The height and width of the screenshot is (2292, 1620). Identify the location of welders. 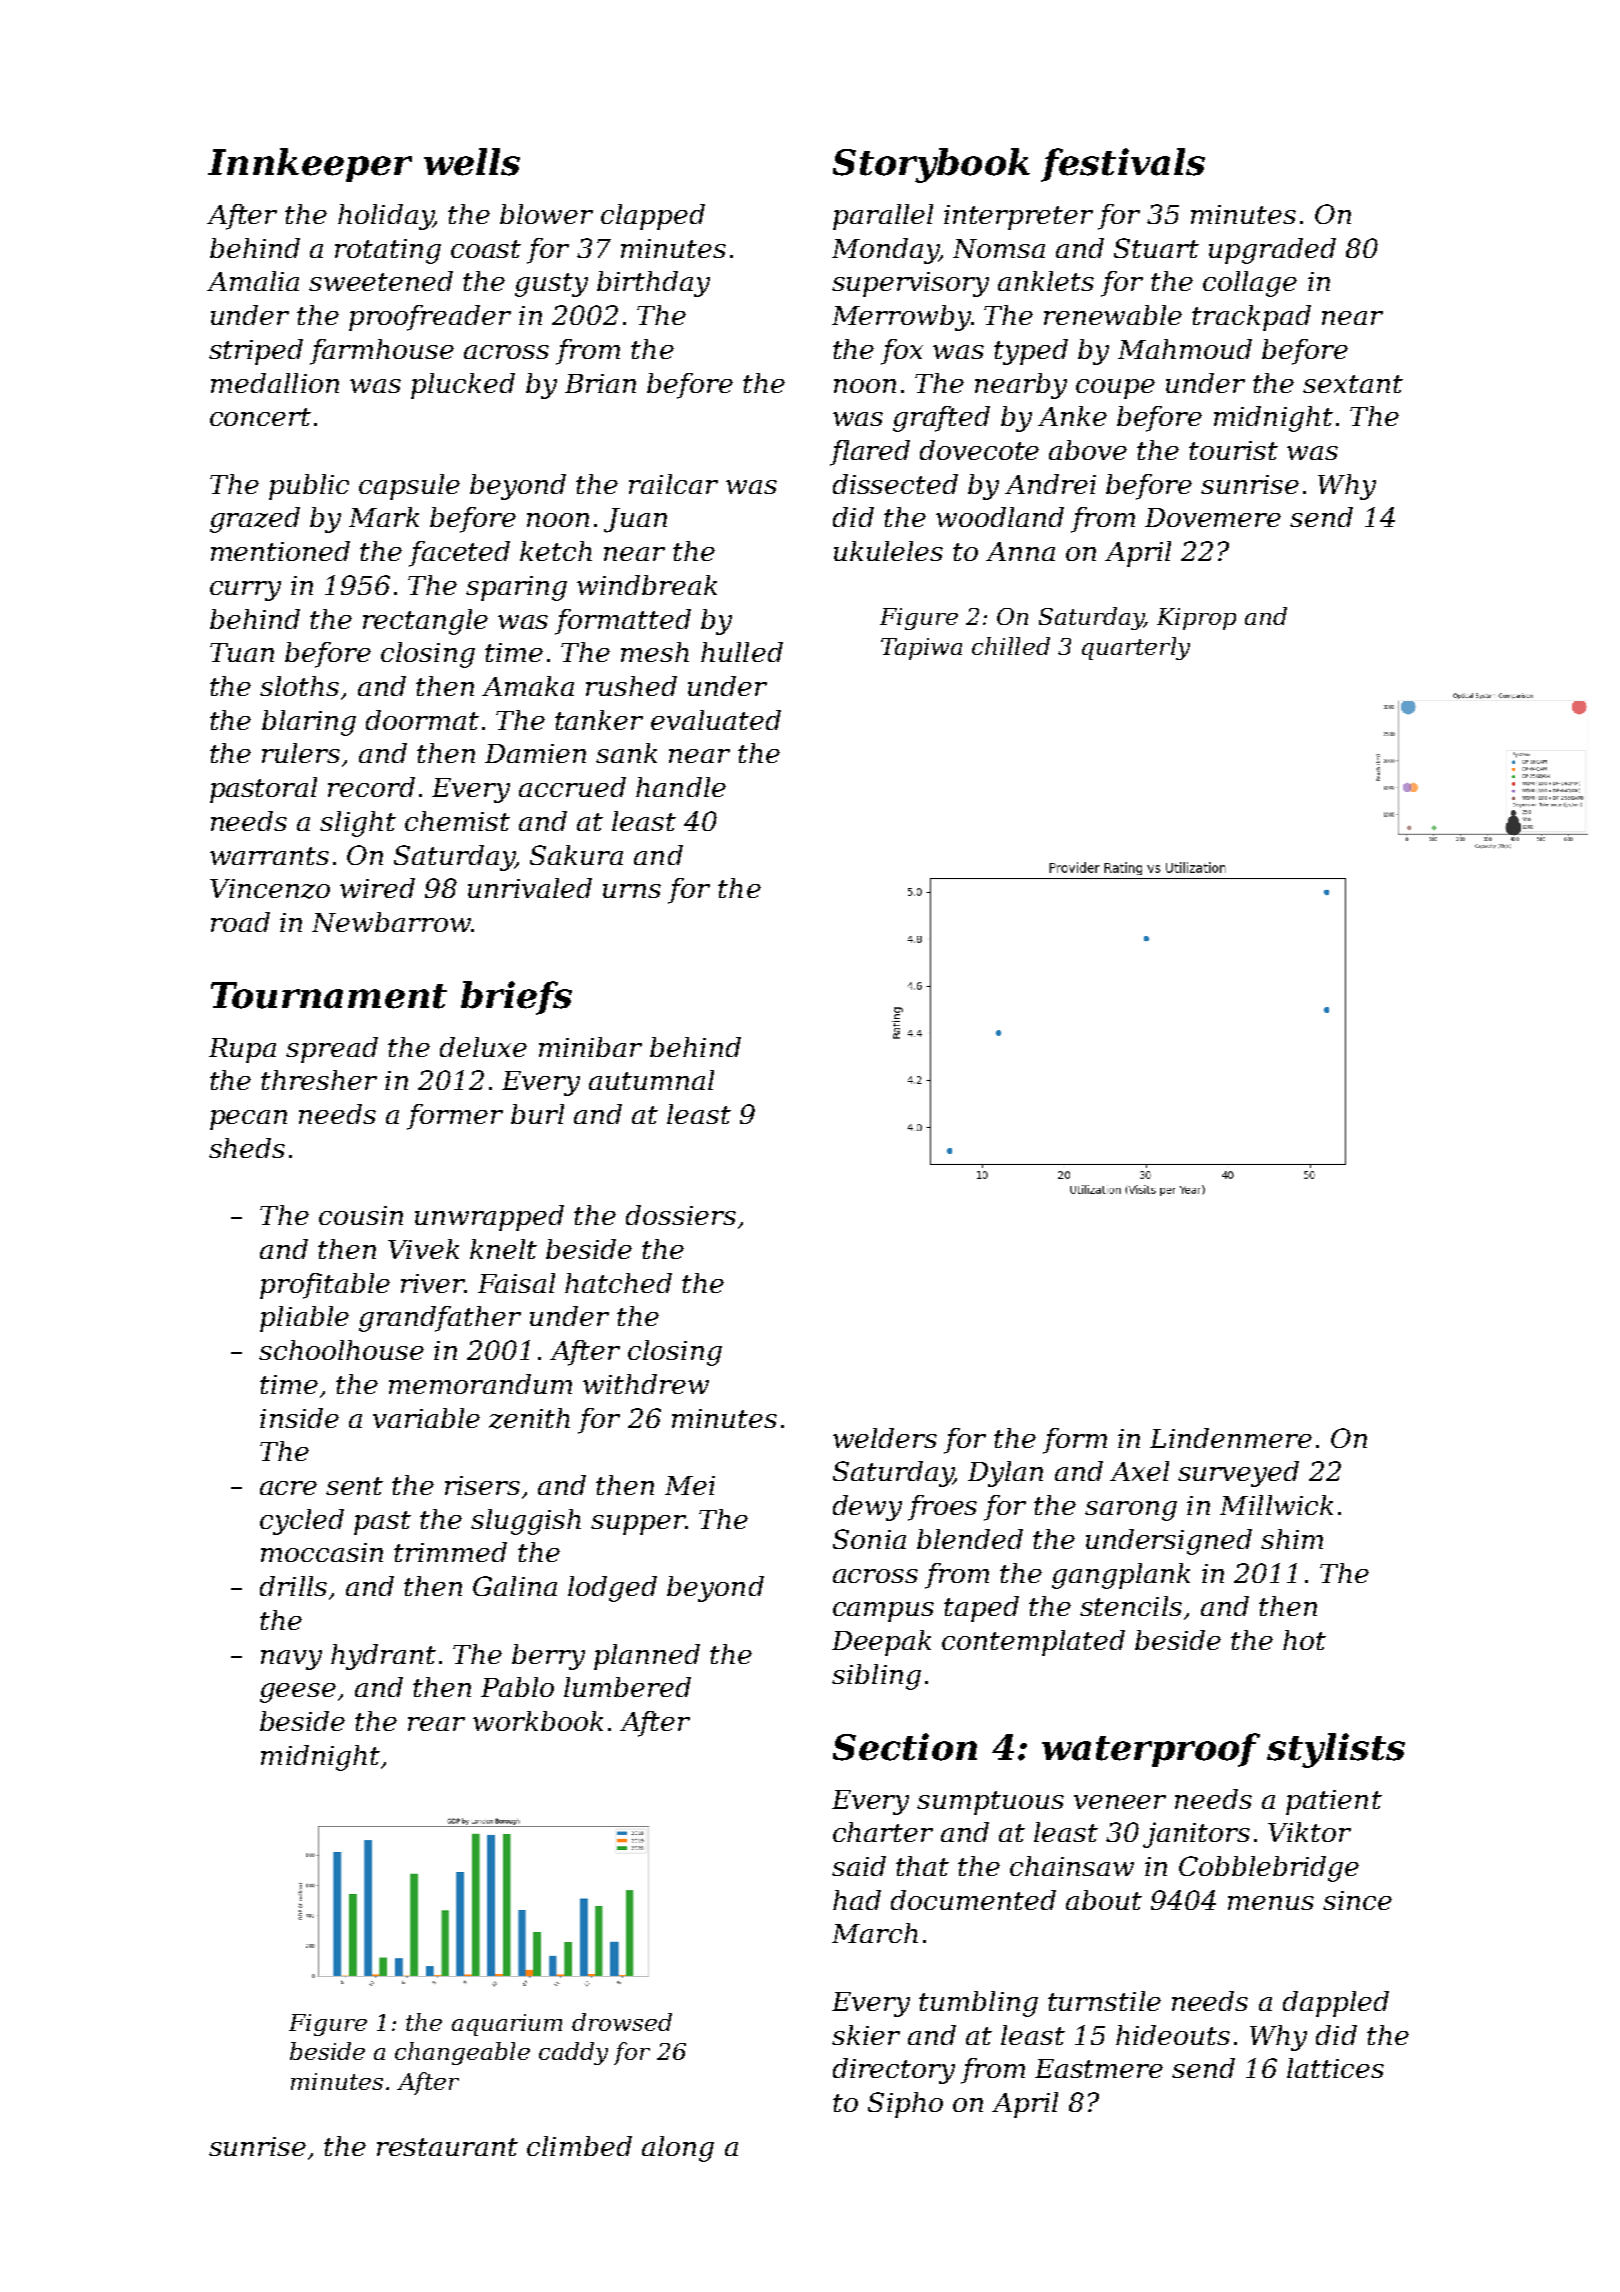
(885, 1438).
